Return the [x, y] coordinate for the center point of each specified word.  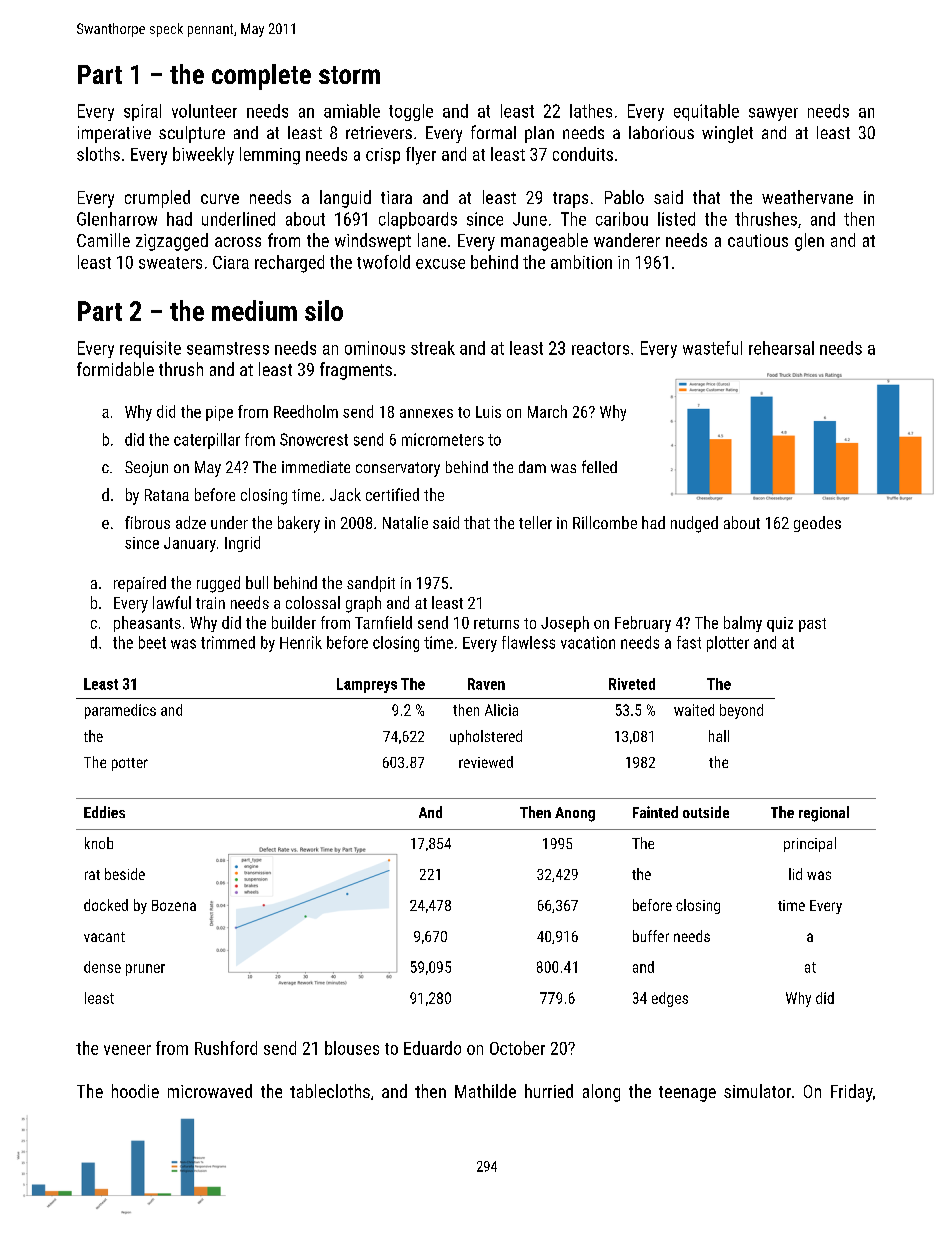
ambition [581, 262]
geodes [817, 524]
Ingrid [242, 544]
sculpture [192, 134]
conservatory [398, 469]
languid [345, 199]
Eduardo [432, 1048]
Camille [103, 240]
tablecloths [330, 1091]
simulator [757, 1091]
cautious [758, 240]
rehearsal [781, 348]
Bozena [174, 905]
